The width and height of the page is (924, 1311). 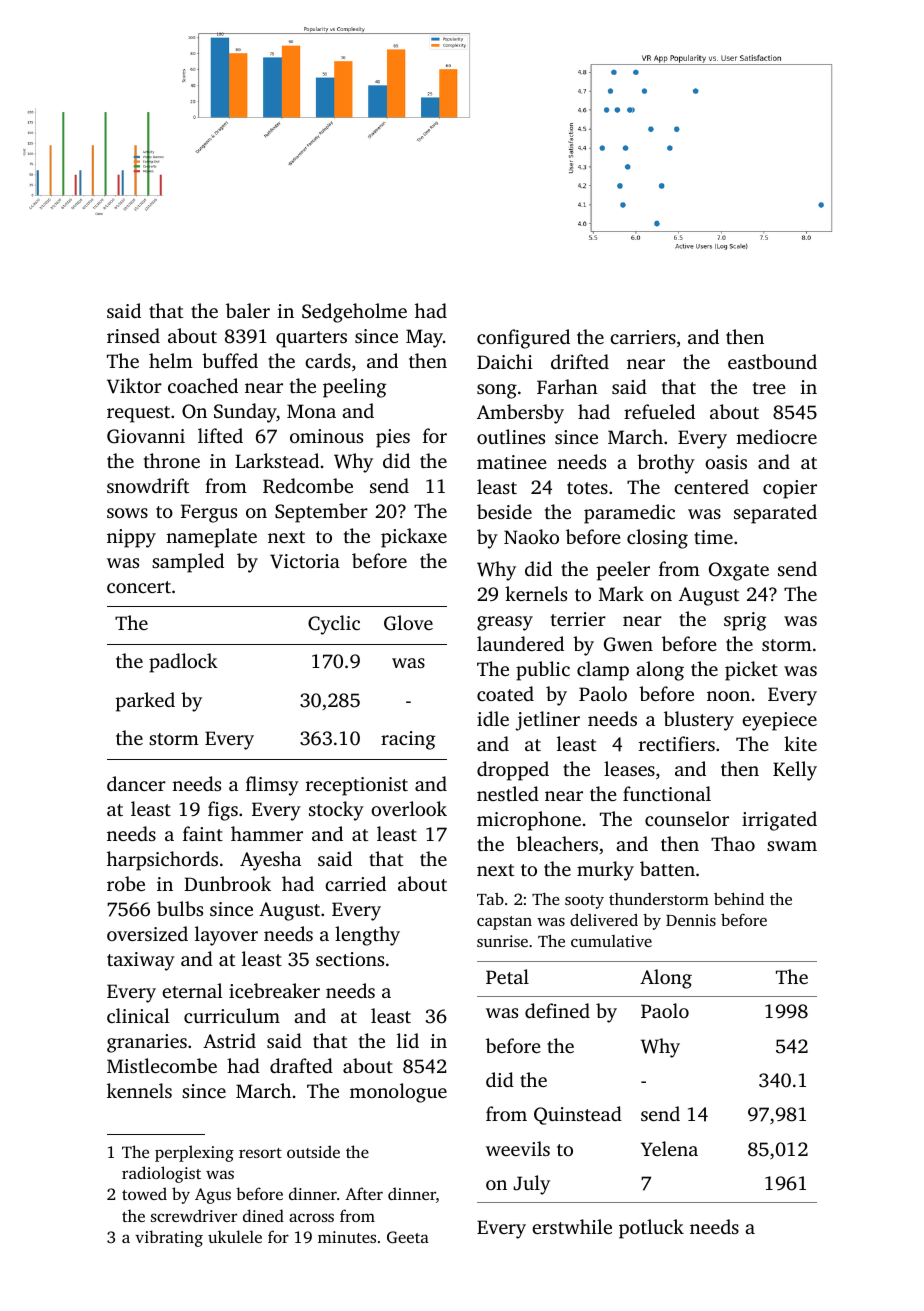 What do you see at coordinates (230, 360) in the page?
I see `buffed` at bounding box center [230, 360].
